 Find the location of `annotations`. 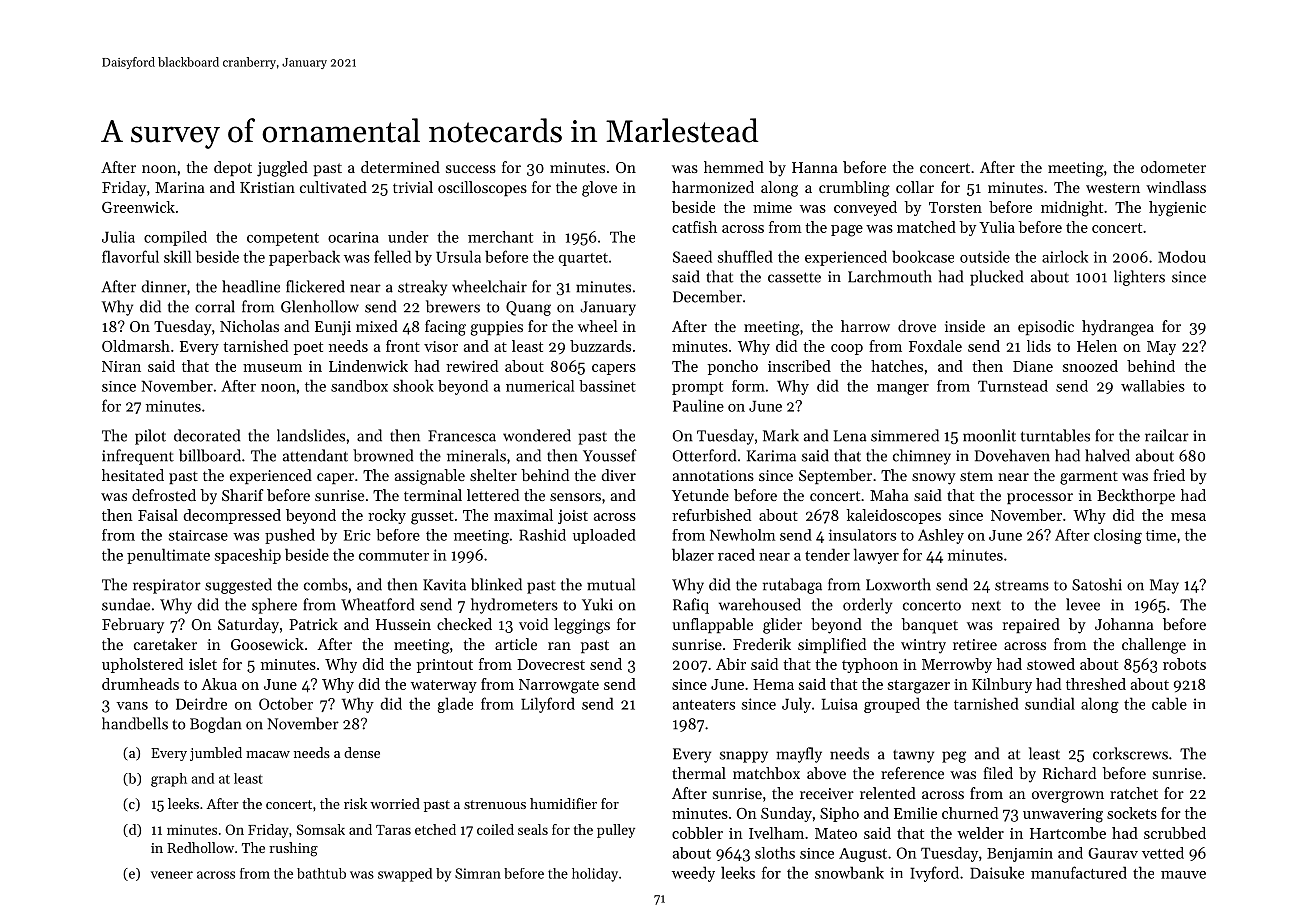

annotations is located at coordinates (713, 475).
